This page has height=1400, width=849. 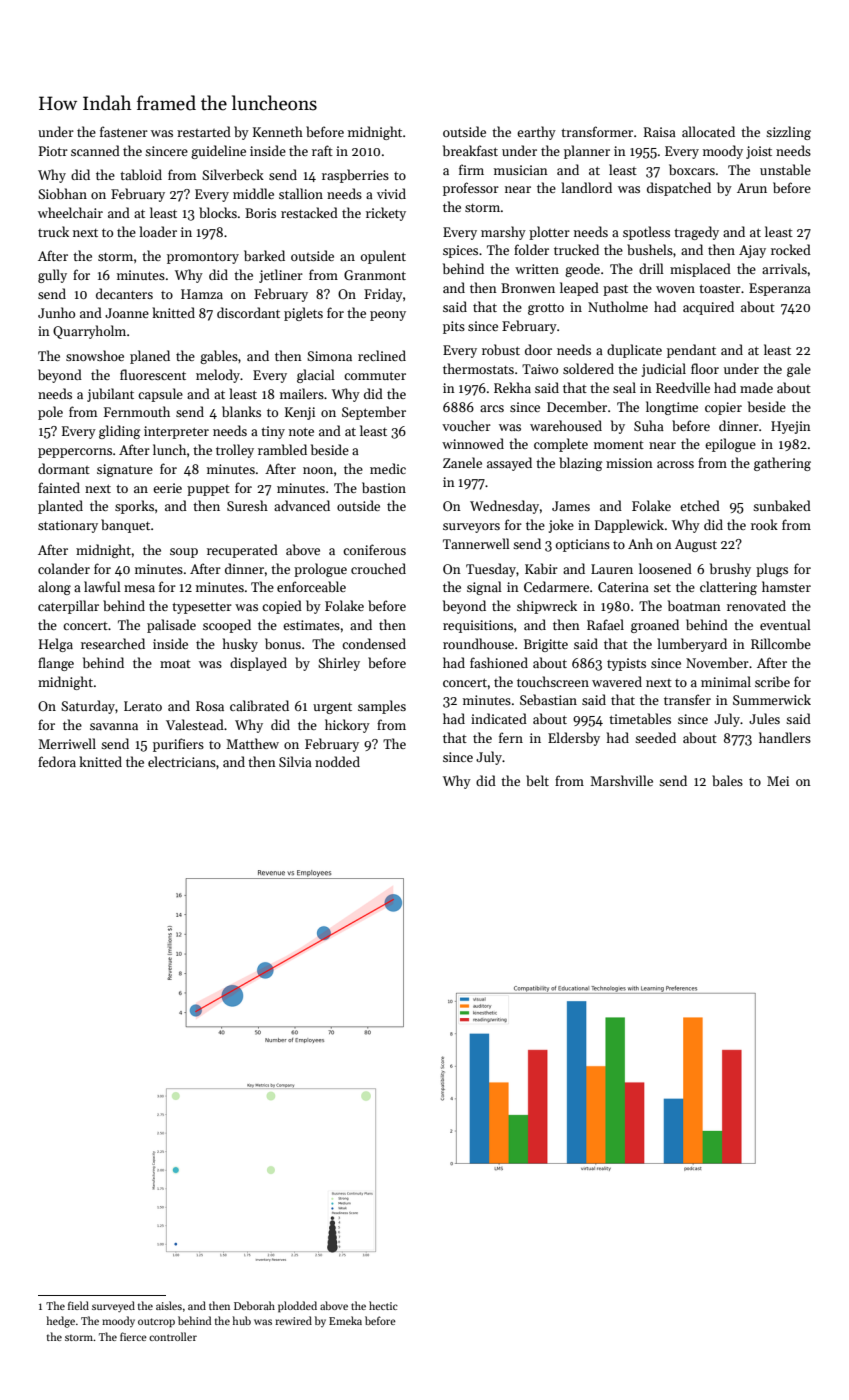 What do you see at coordinates (536, 133) in the page?
I see `earthy` at bounding box center [536, 133].
